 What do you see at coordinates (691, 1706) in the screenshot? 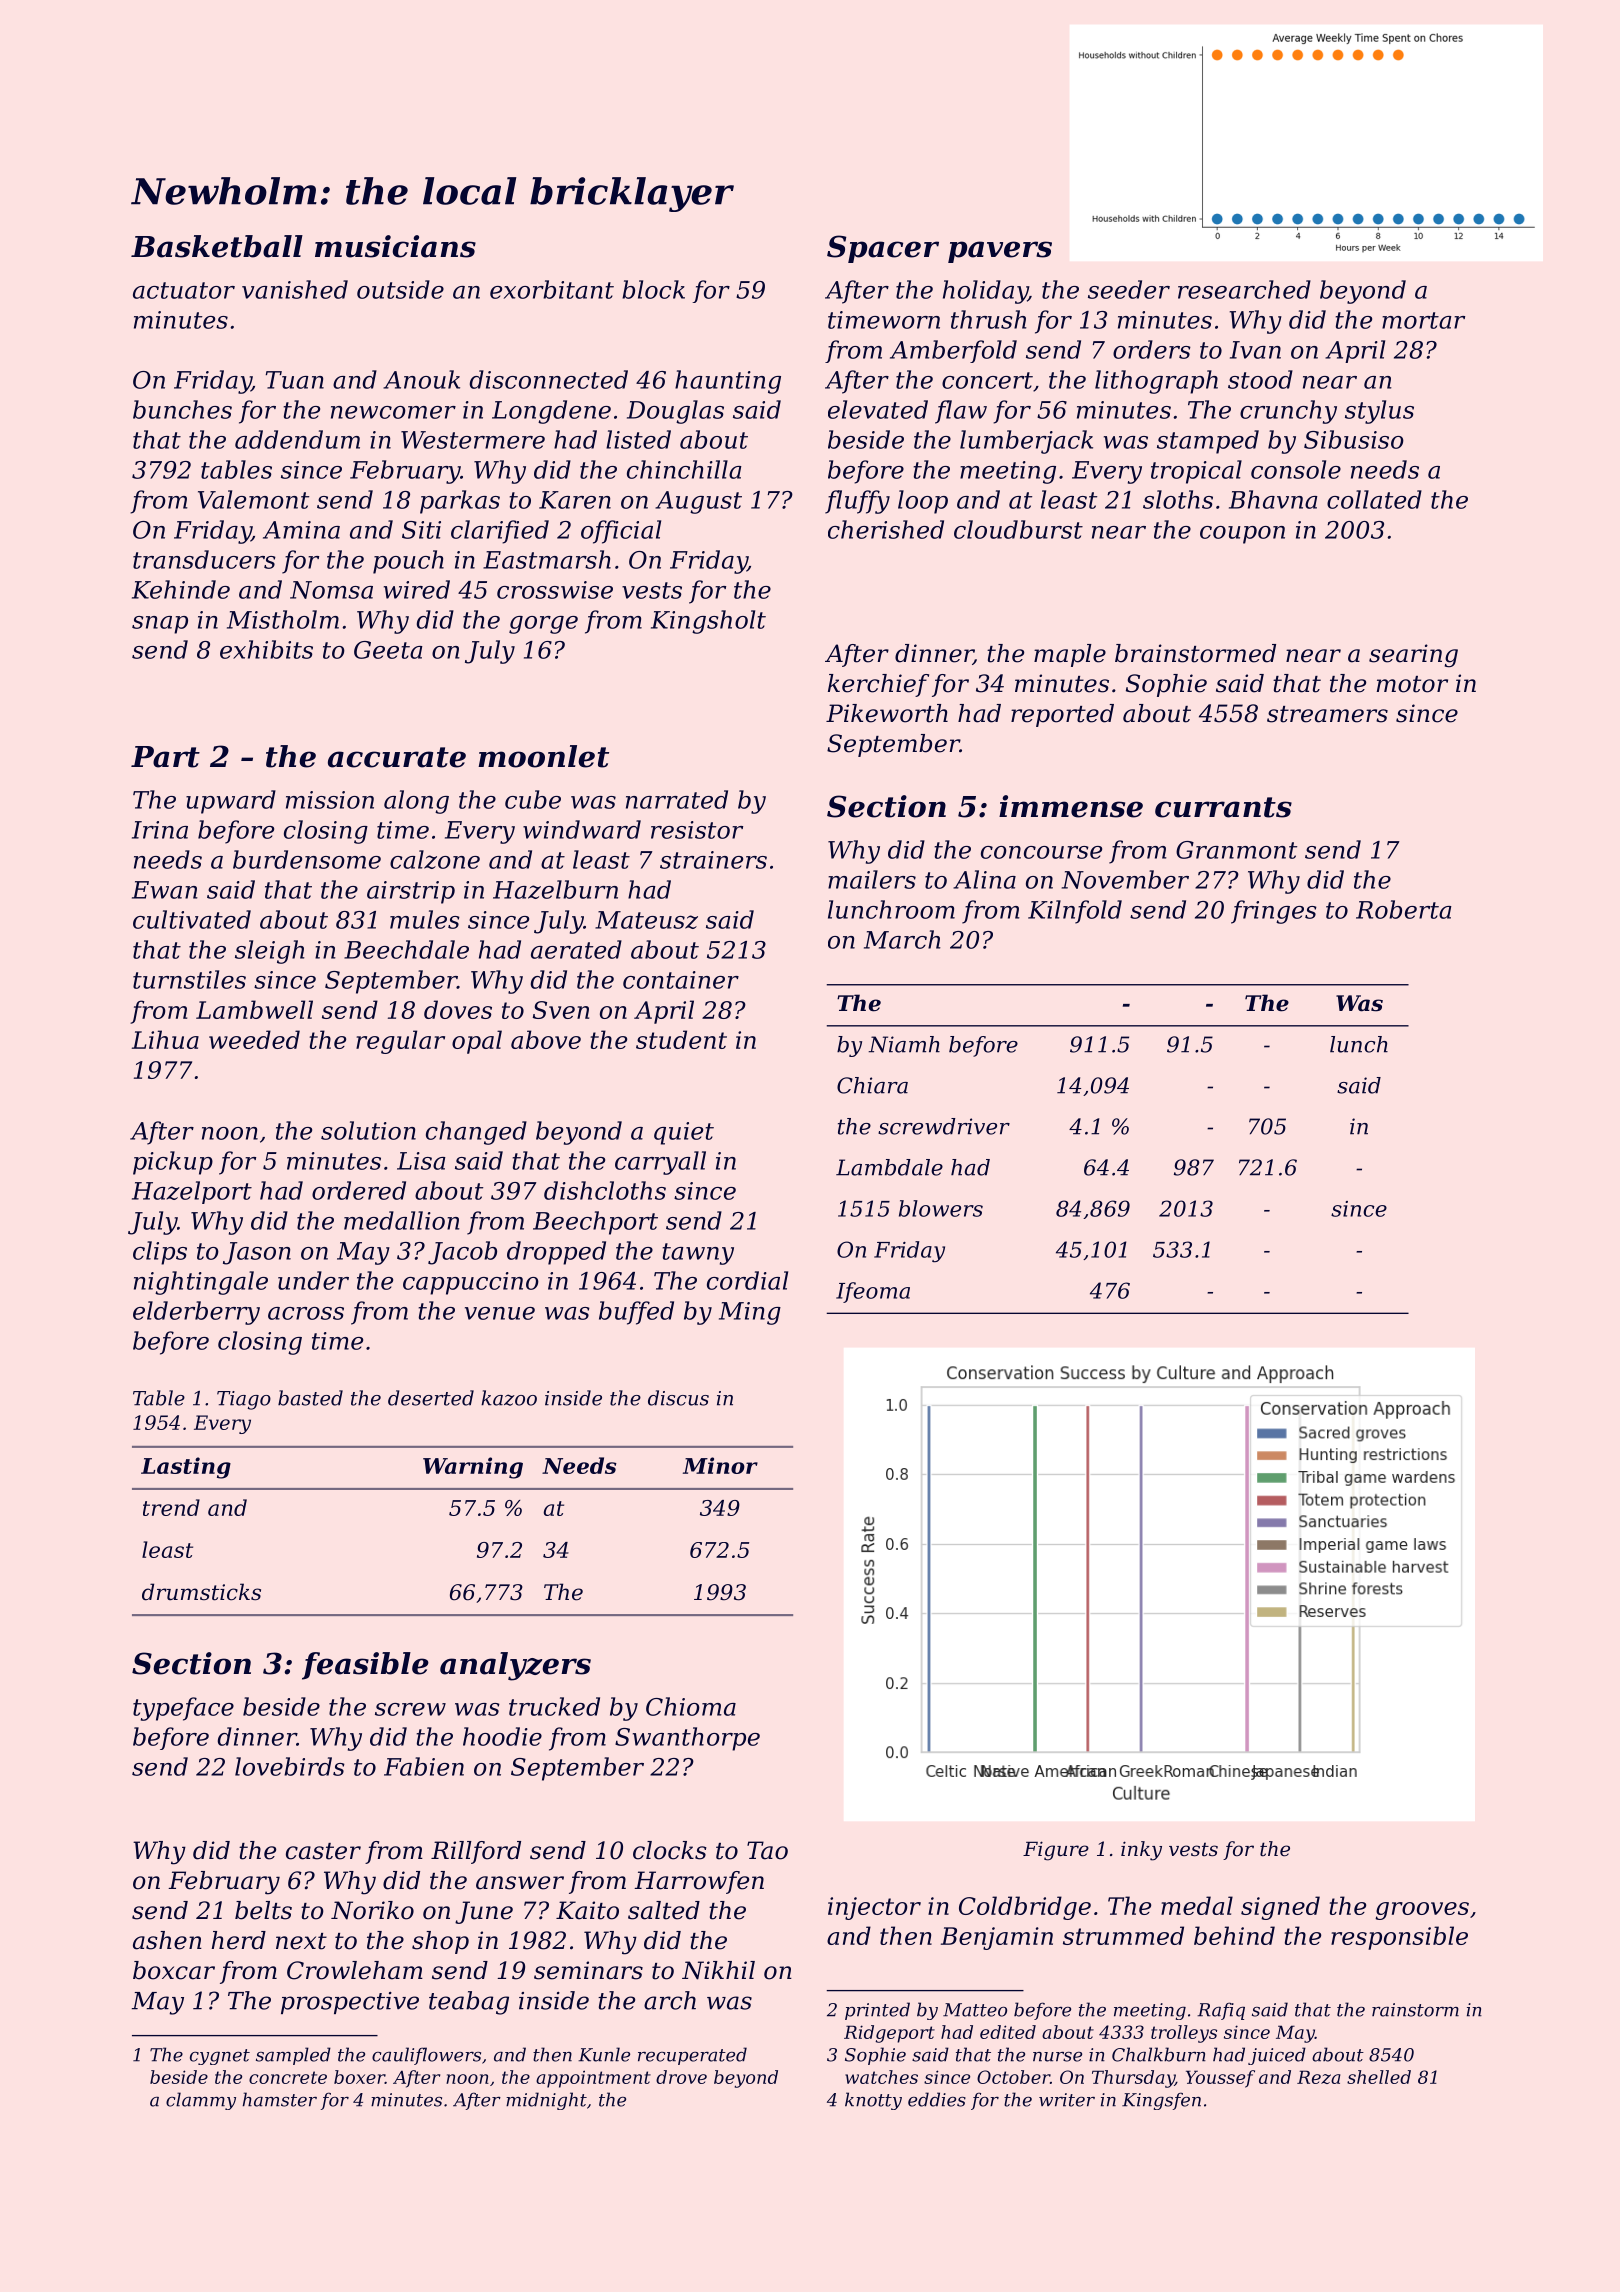
I see `Chioma` at bounding box center [691, 1706].
